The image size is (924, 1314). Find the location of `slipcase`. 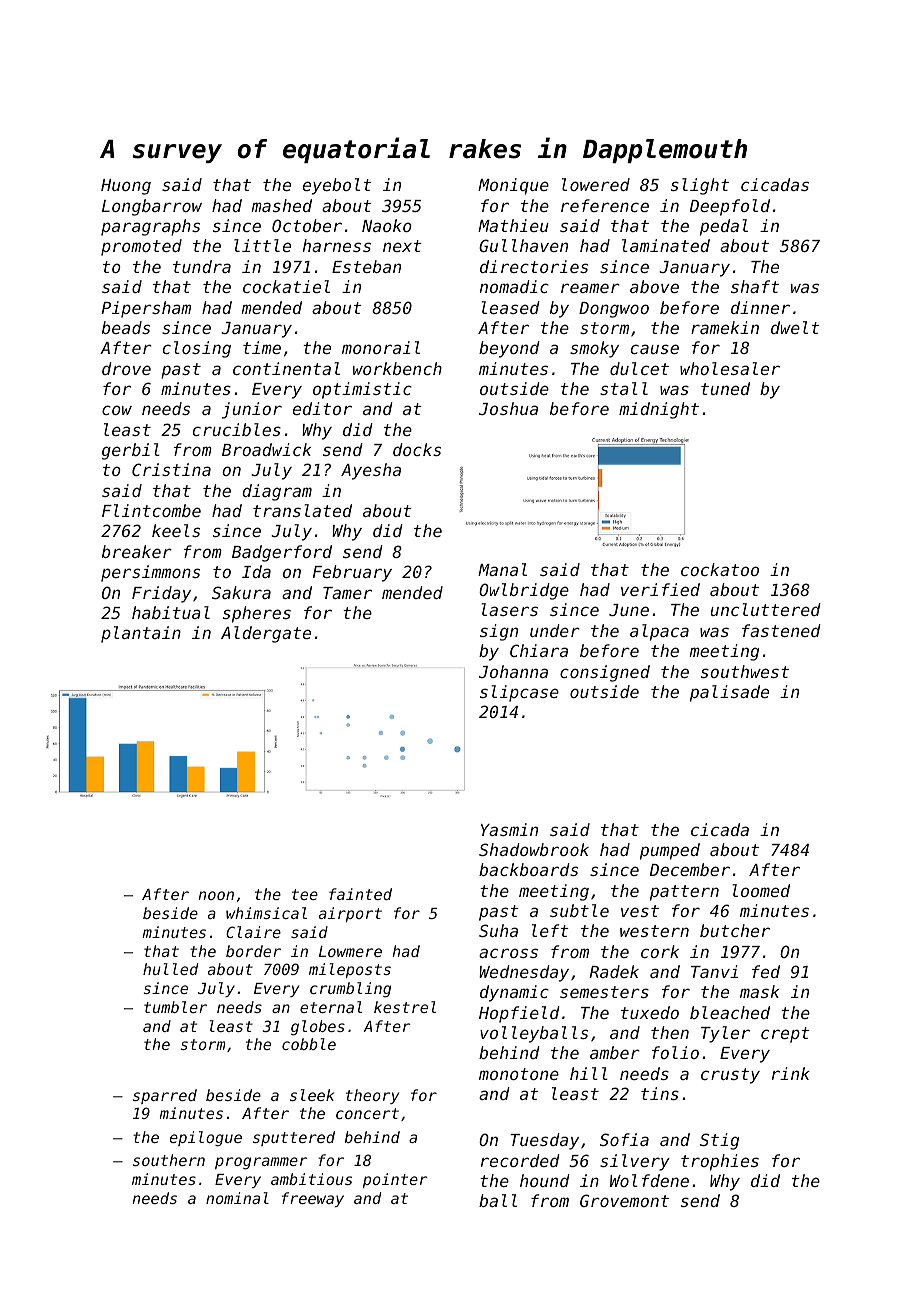

slipcase is located at coordinates (519, 693).
